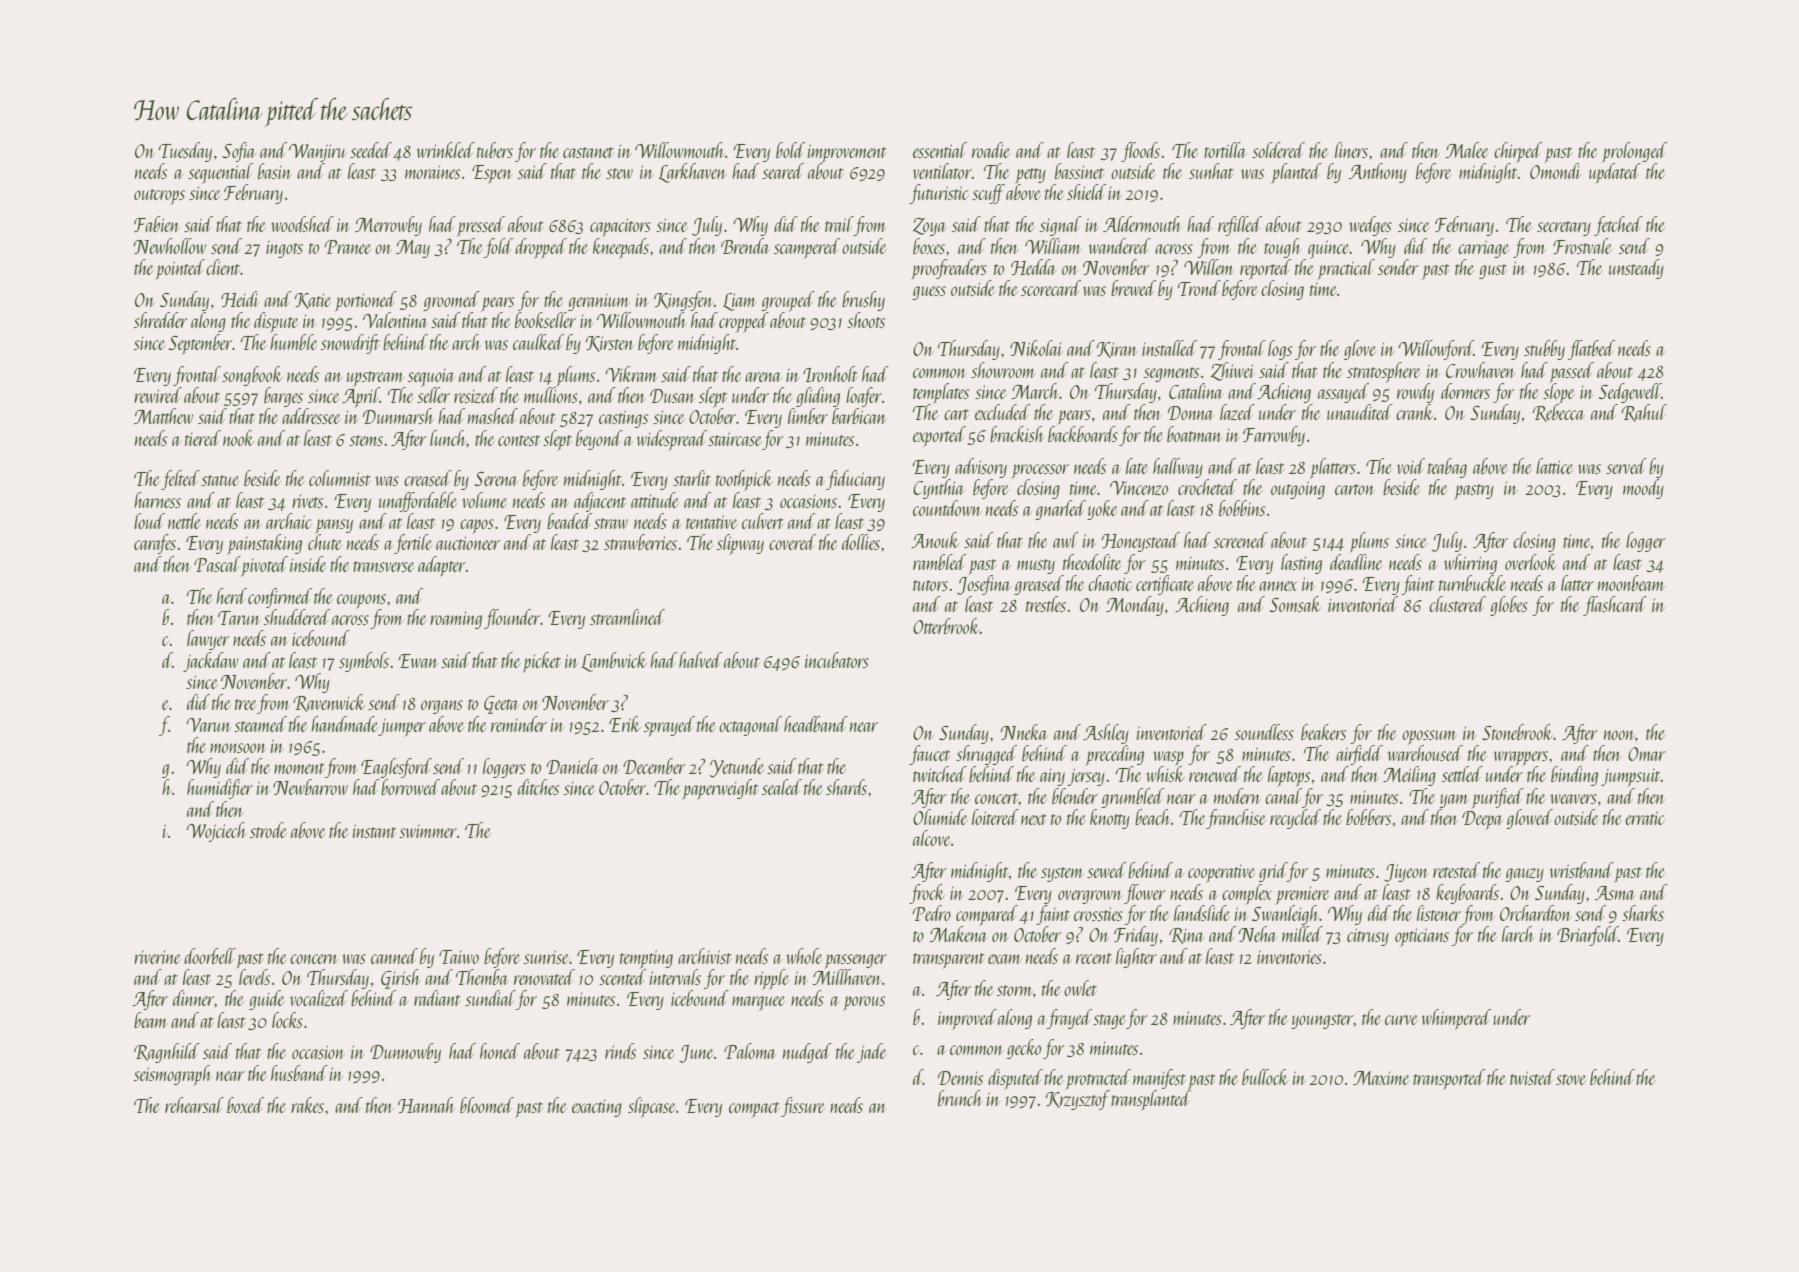  What do you see at coordinates (254, 977) in the screenshot?
I see `levels` at bounding box center [254, 977].
